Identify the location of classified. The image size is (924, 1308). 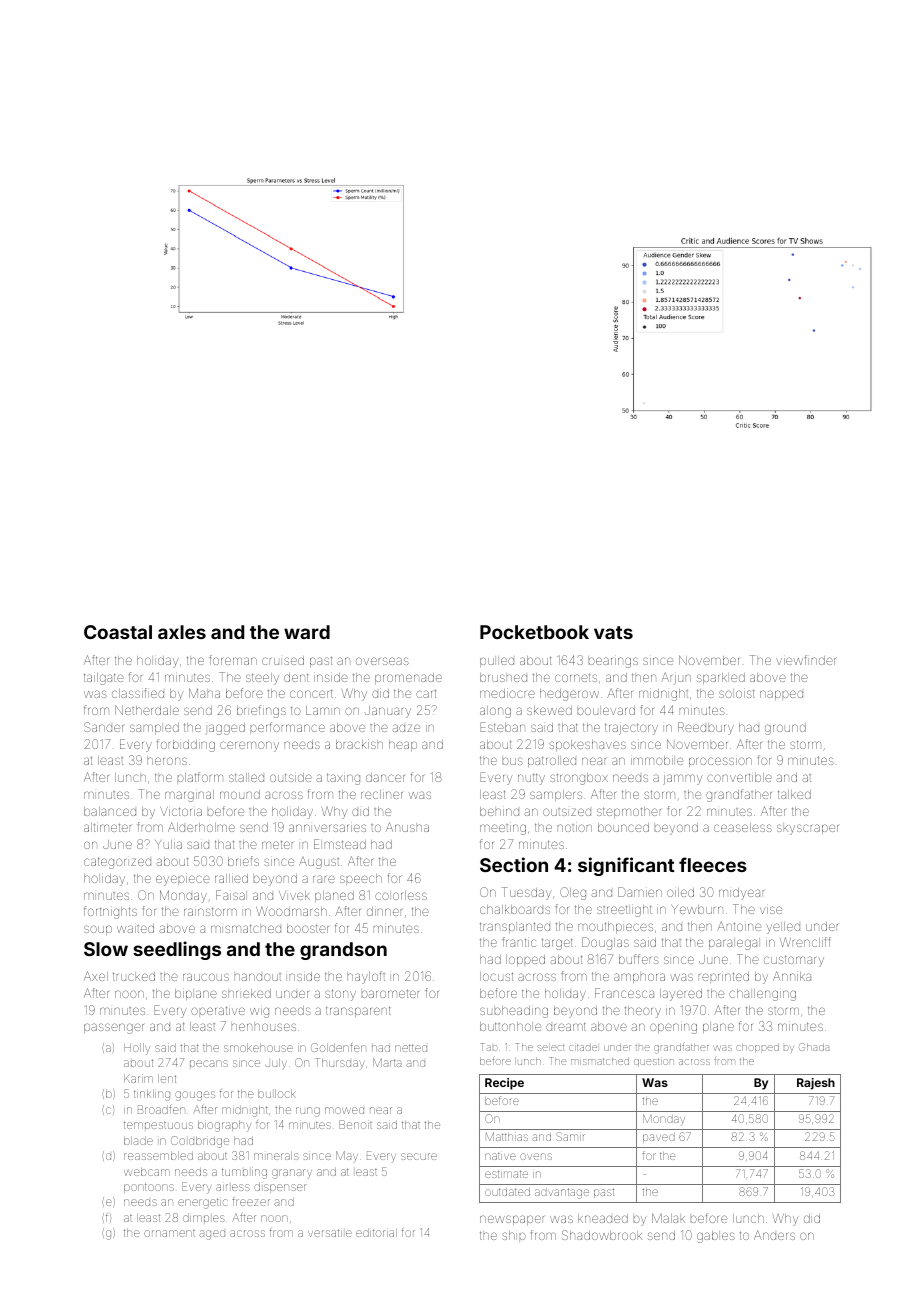
(138, 693).
